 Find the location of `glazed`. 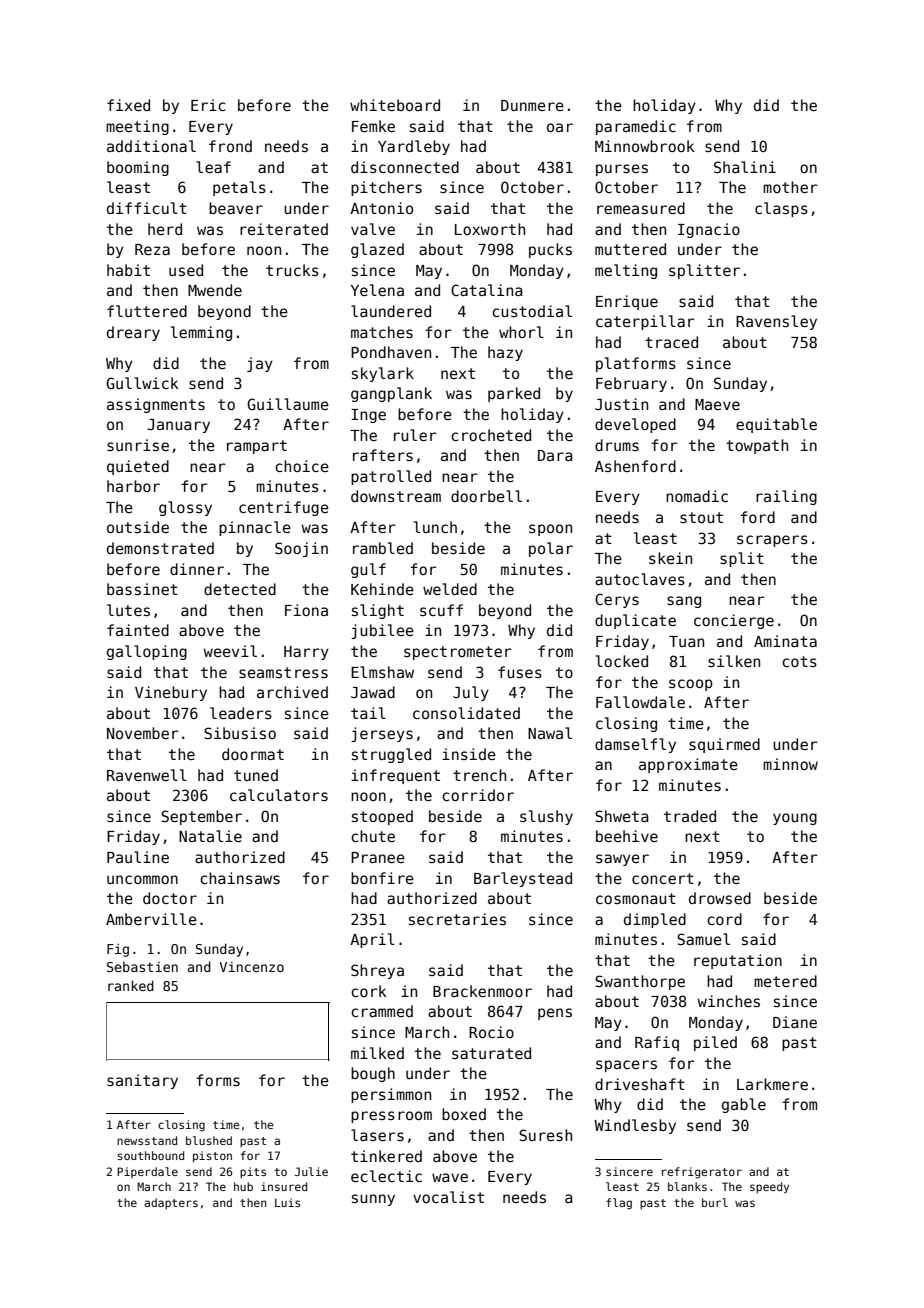

glazed is located at coordinates (377, 250).
